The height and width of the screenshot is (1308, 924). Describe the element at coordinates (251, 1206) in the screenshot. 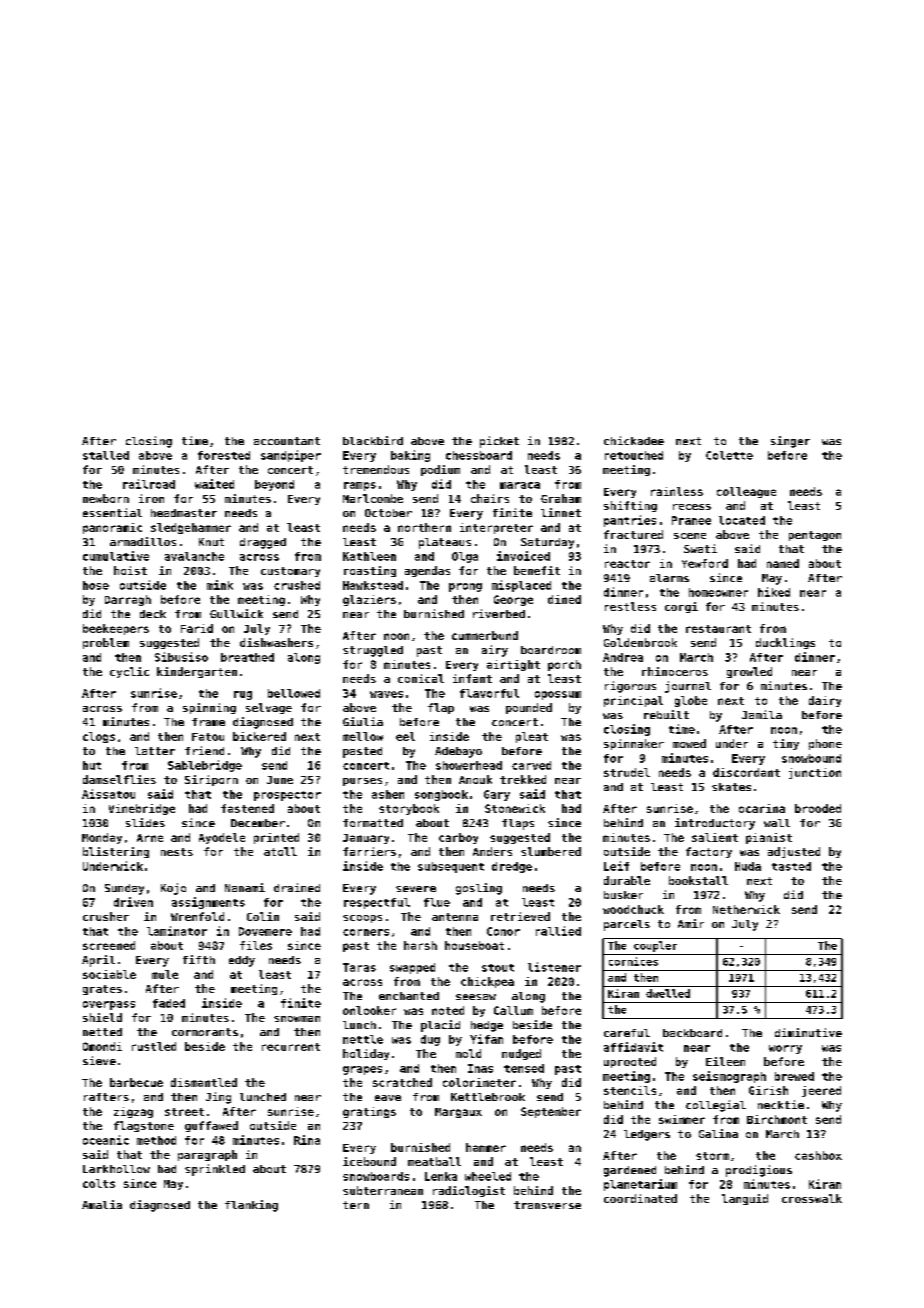

I see `flanking` at that location.
